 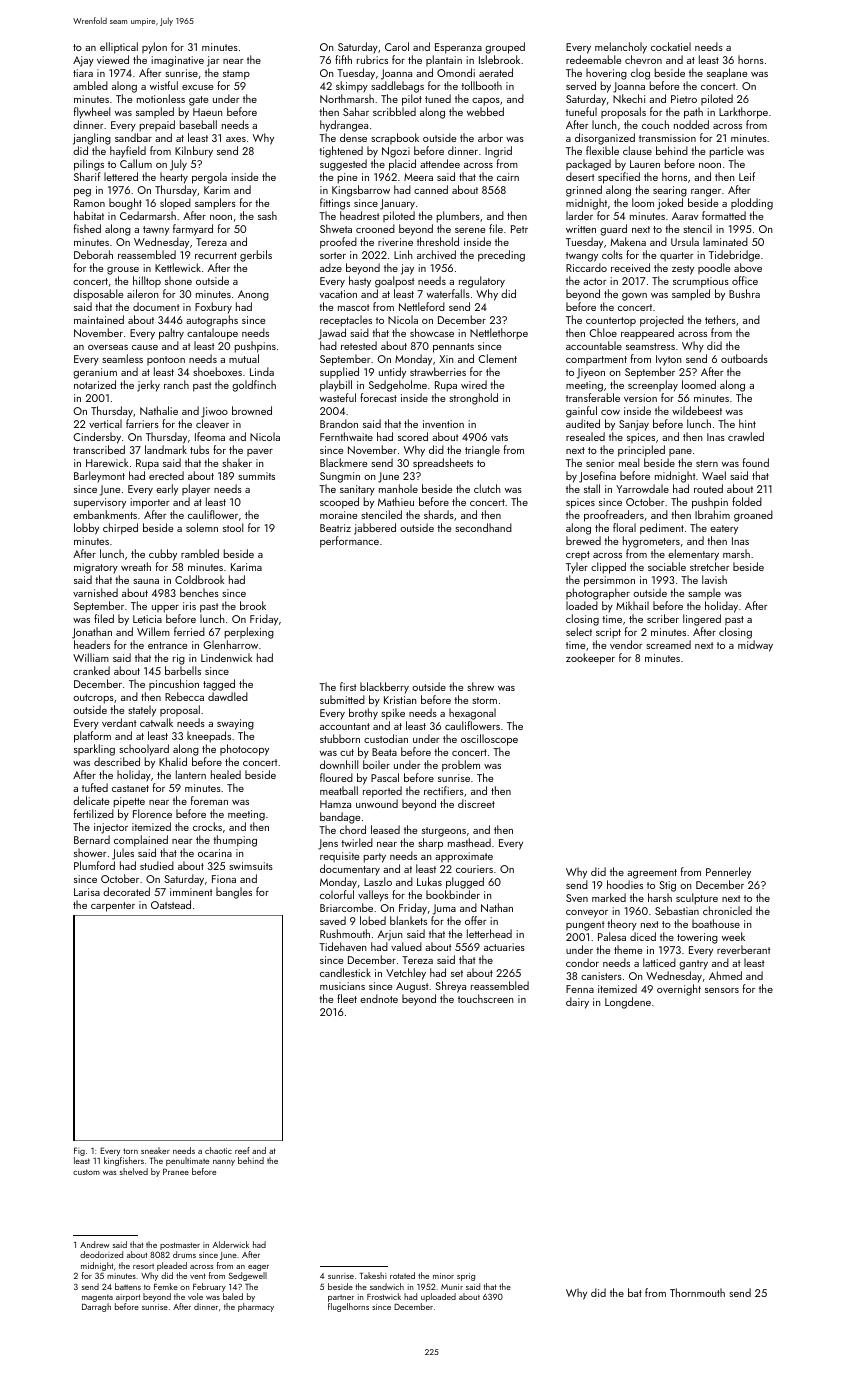 What do you see at coordinates (92, 113) in the document?
I see `flywheel` at bounding box center [92, 113].
